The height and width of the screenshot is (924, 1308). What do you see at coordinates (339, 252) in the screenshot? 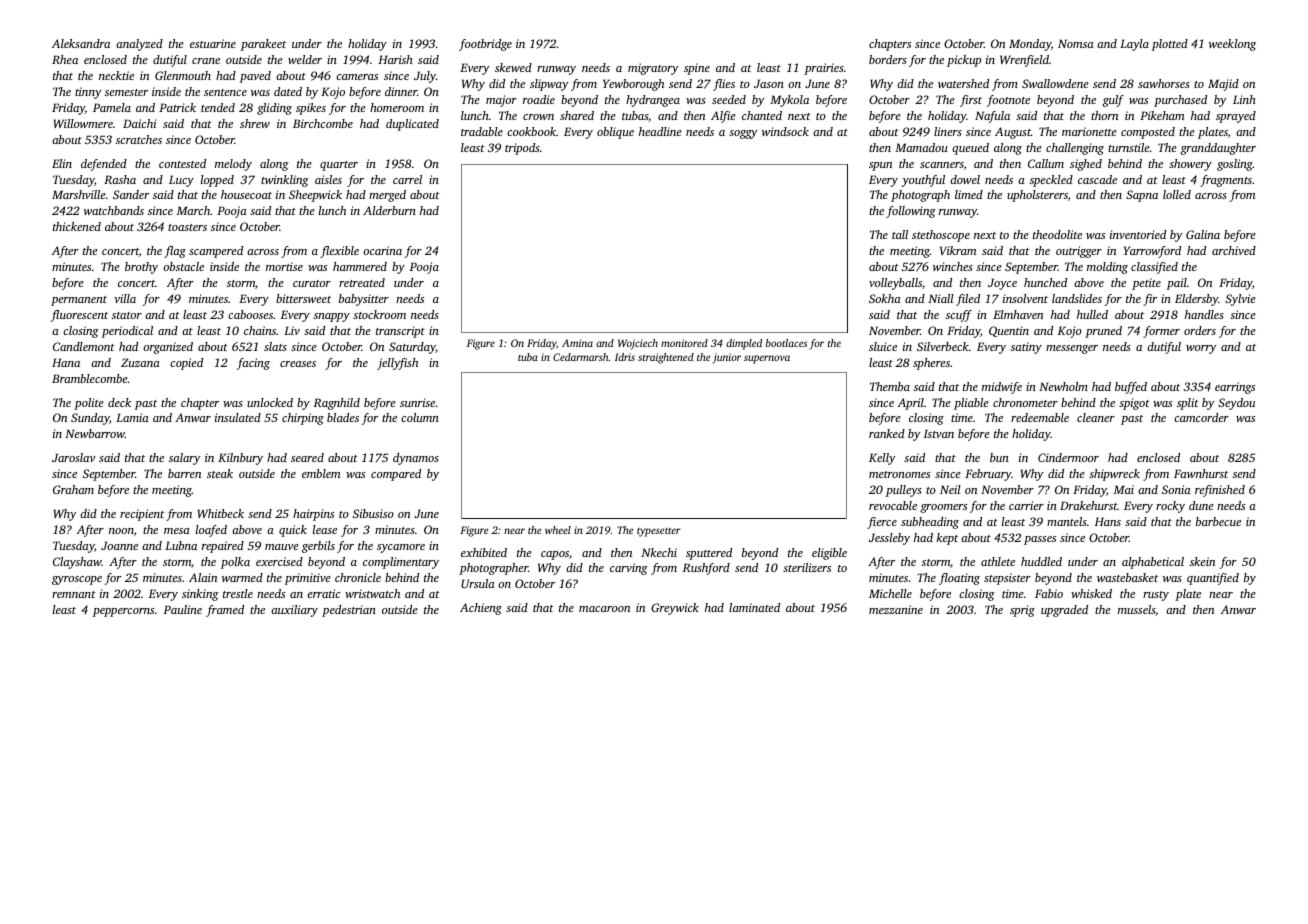
I see `flexible` at bounding box center [339, 252].
